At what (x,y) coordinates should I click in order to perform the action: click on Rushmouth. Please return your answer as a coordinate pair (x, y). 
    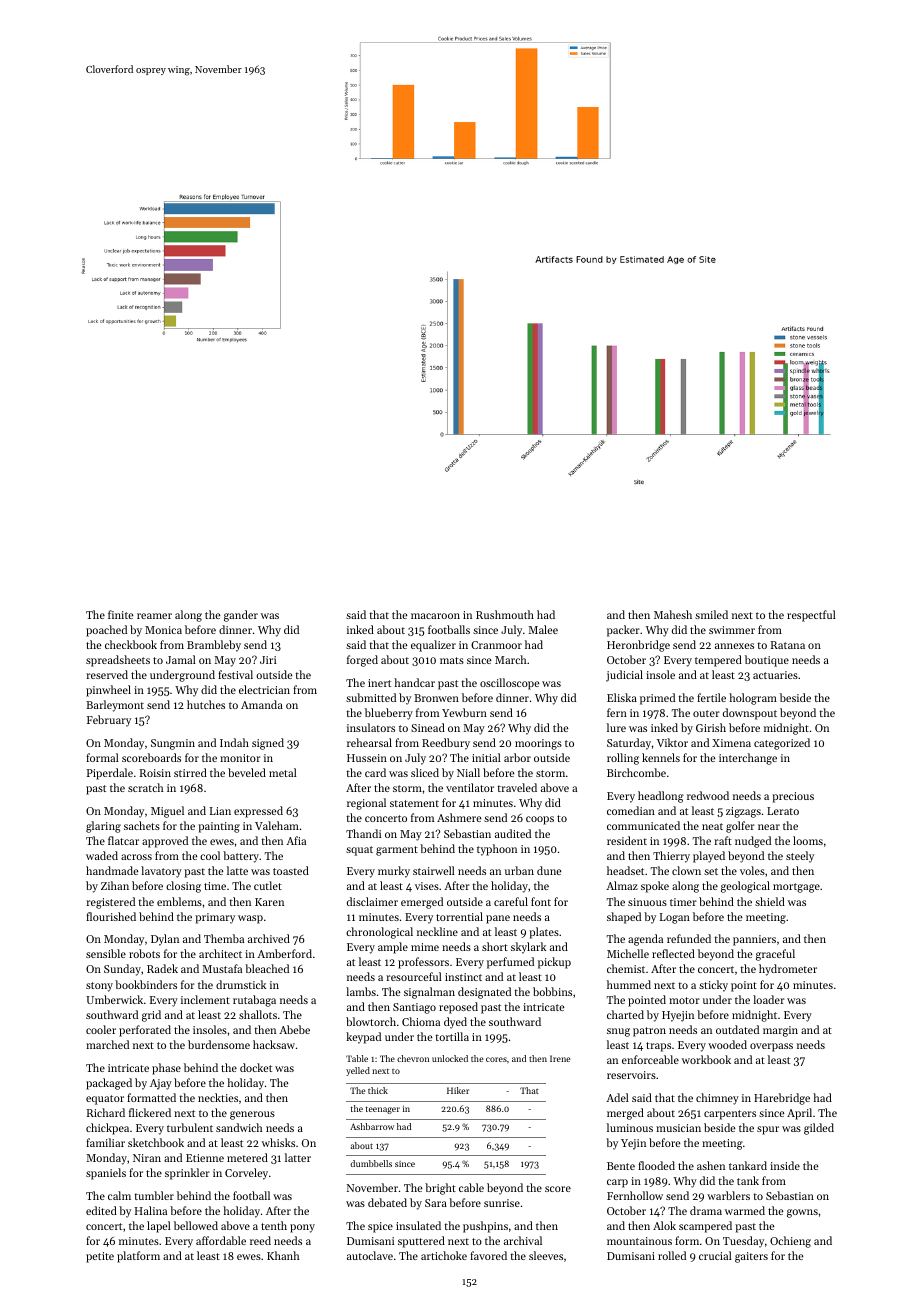
    Looking at the image, I should click on (505, 614).
